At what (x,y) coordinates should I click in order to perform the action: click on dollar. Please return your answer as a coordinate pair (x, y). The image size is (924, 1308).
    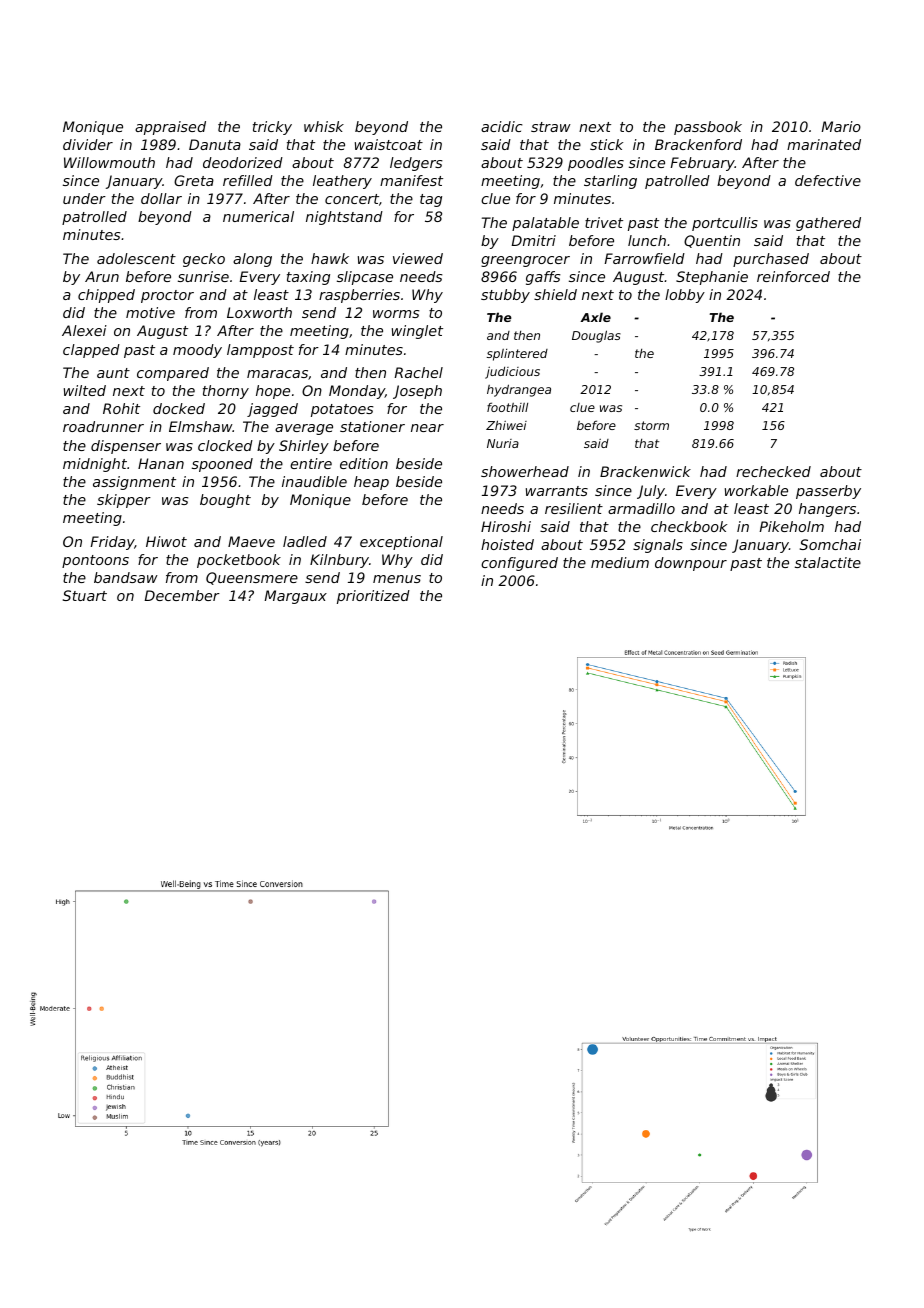
    Looking at the image, I should click on (161, 198).
